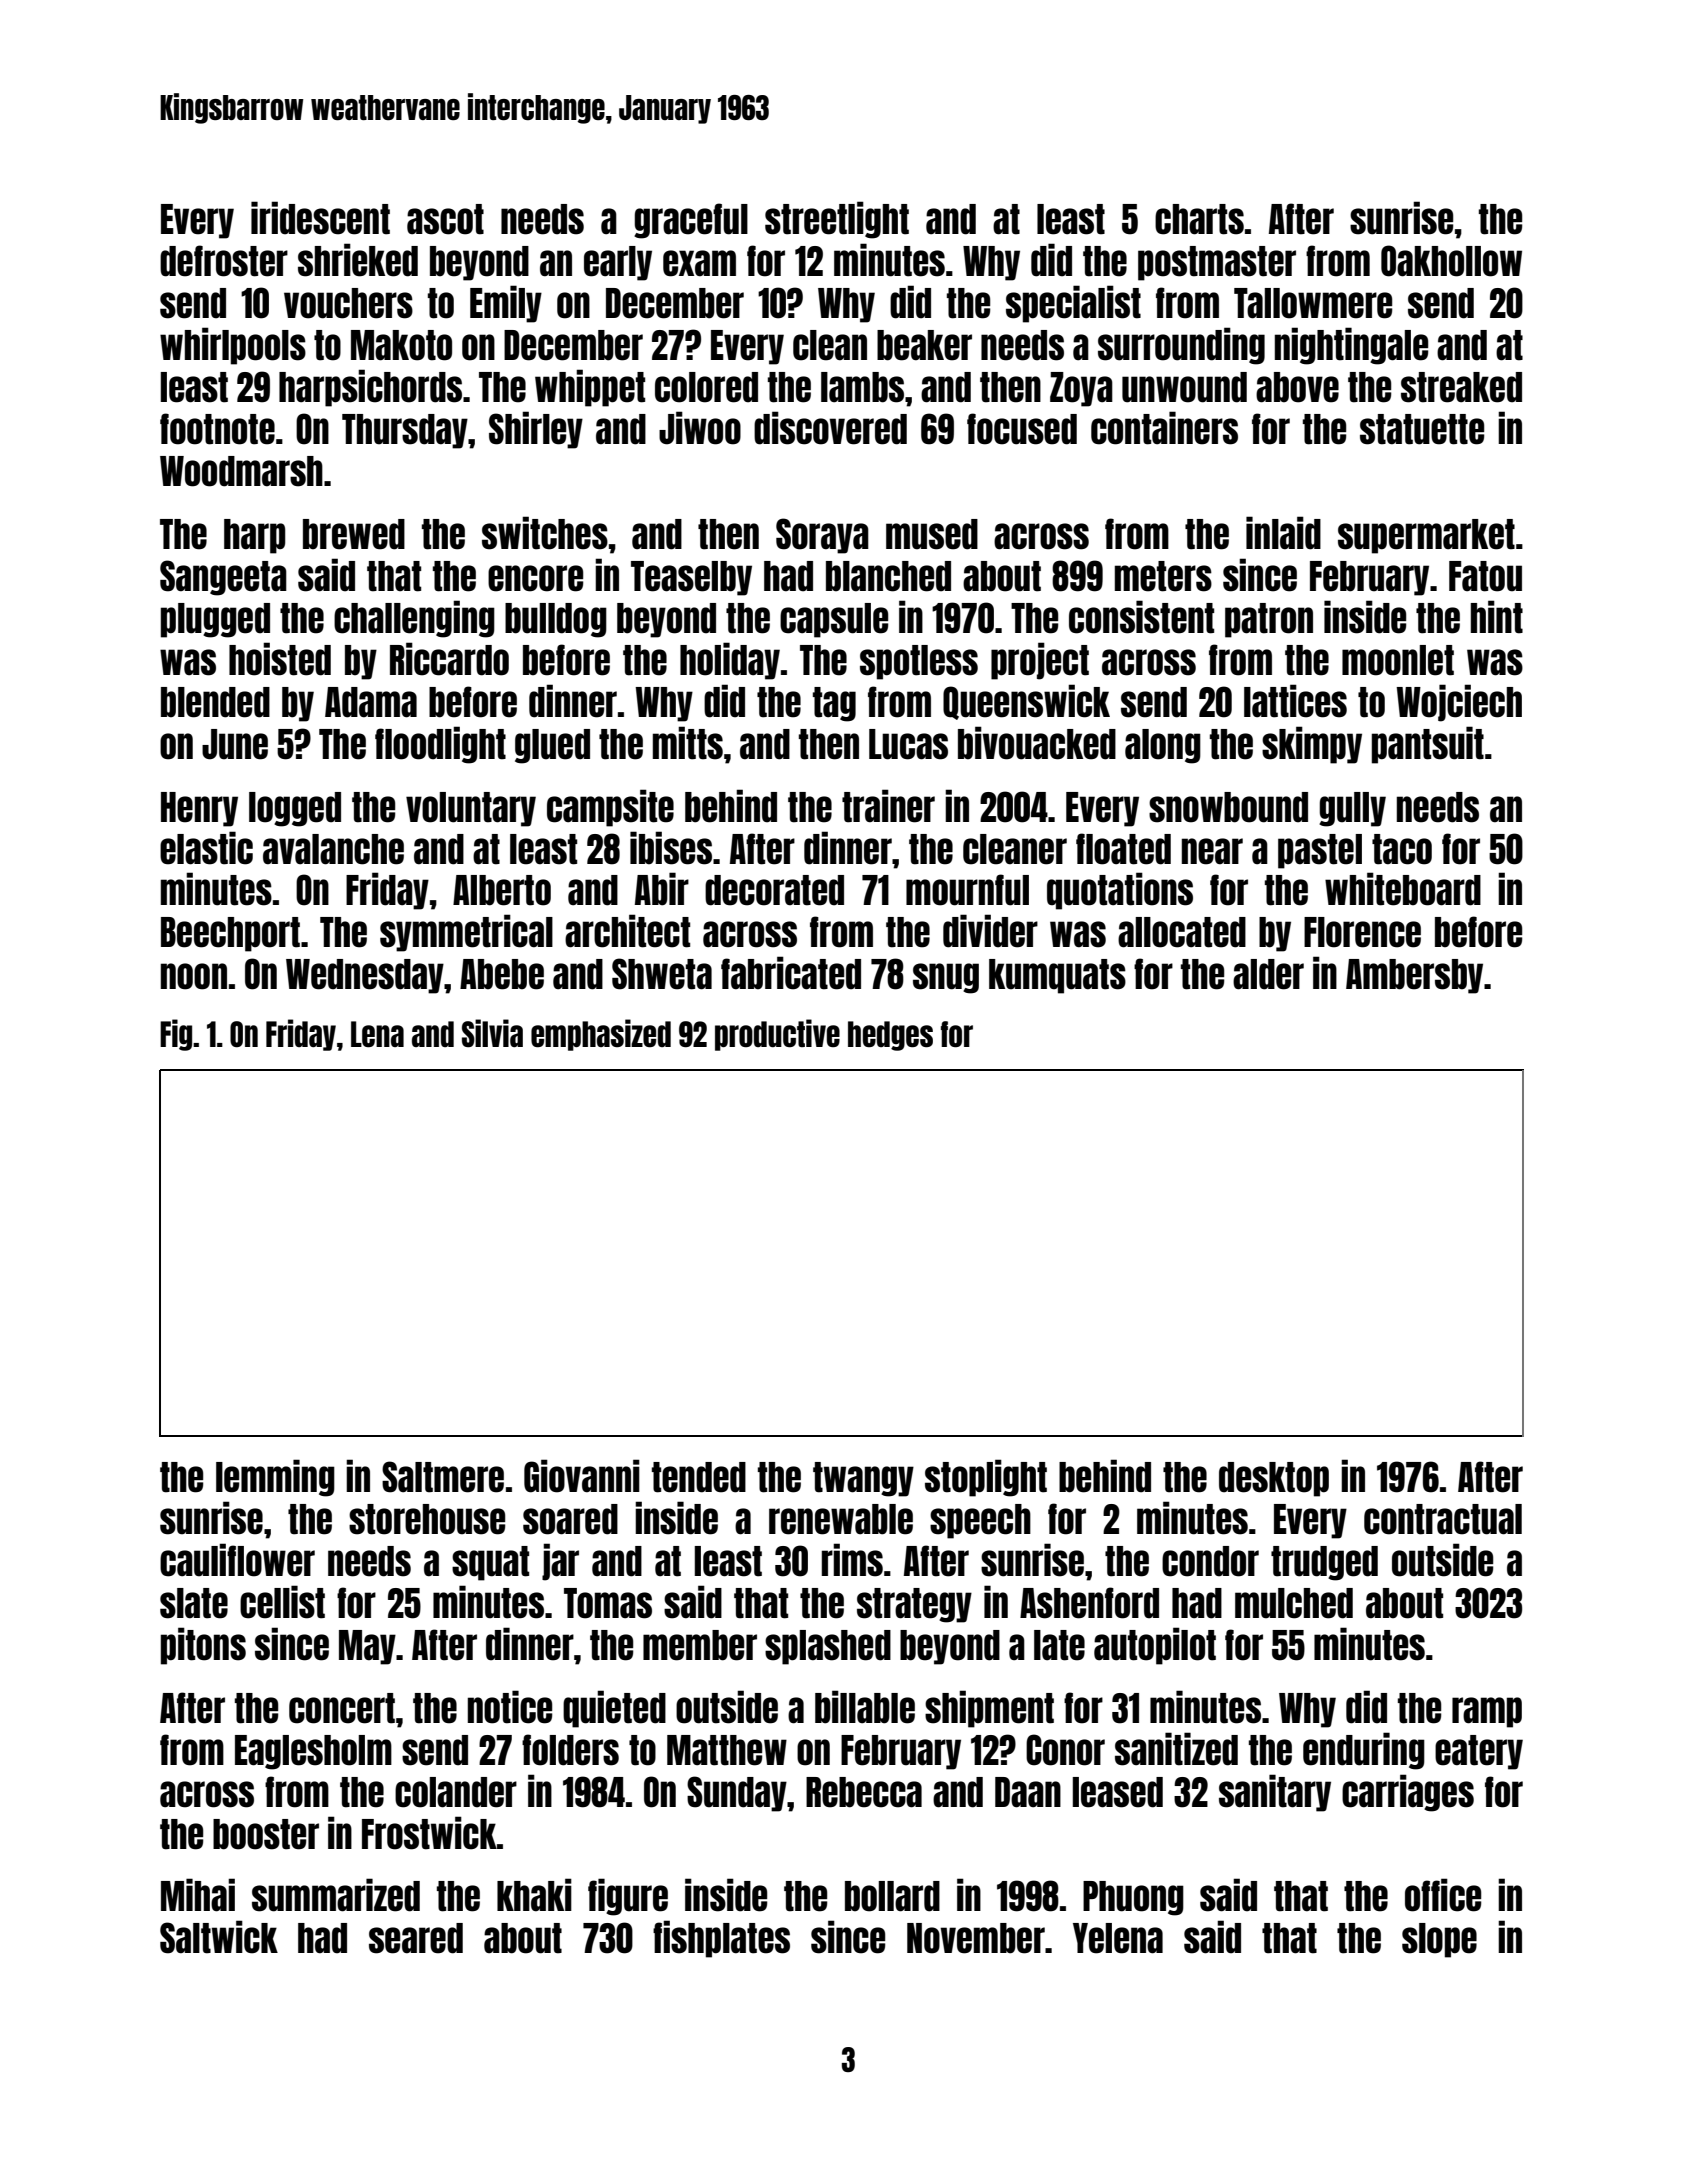 This document has width=1683, height=2178. I want to click on switches, so click(545, 533).
